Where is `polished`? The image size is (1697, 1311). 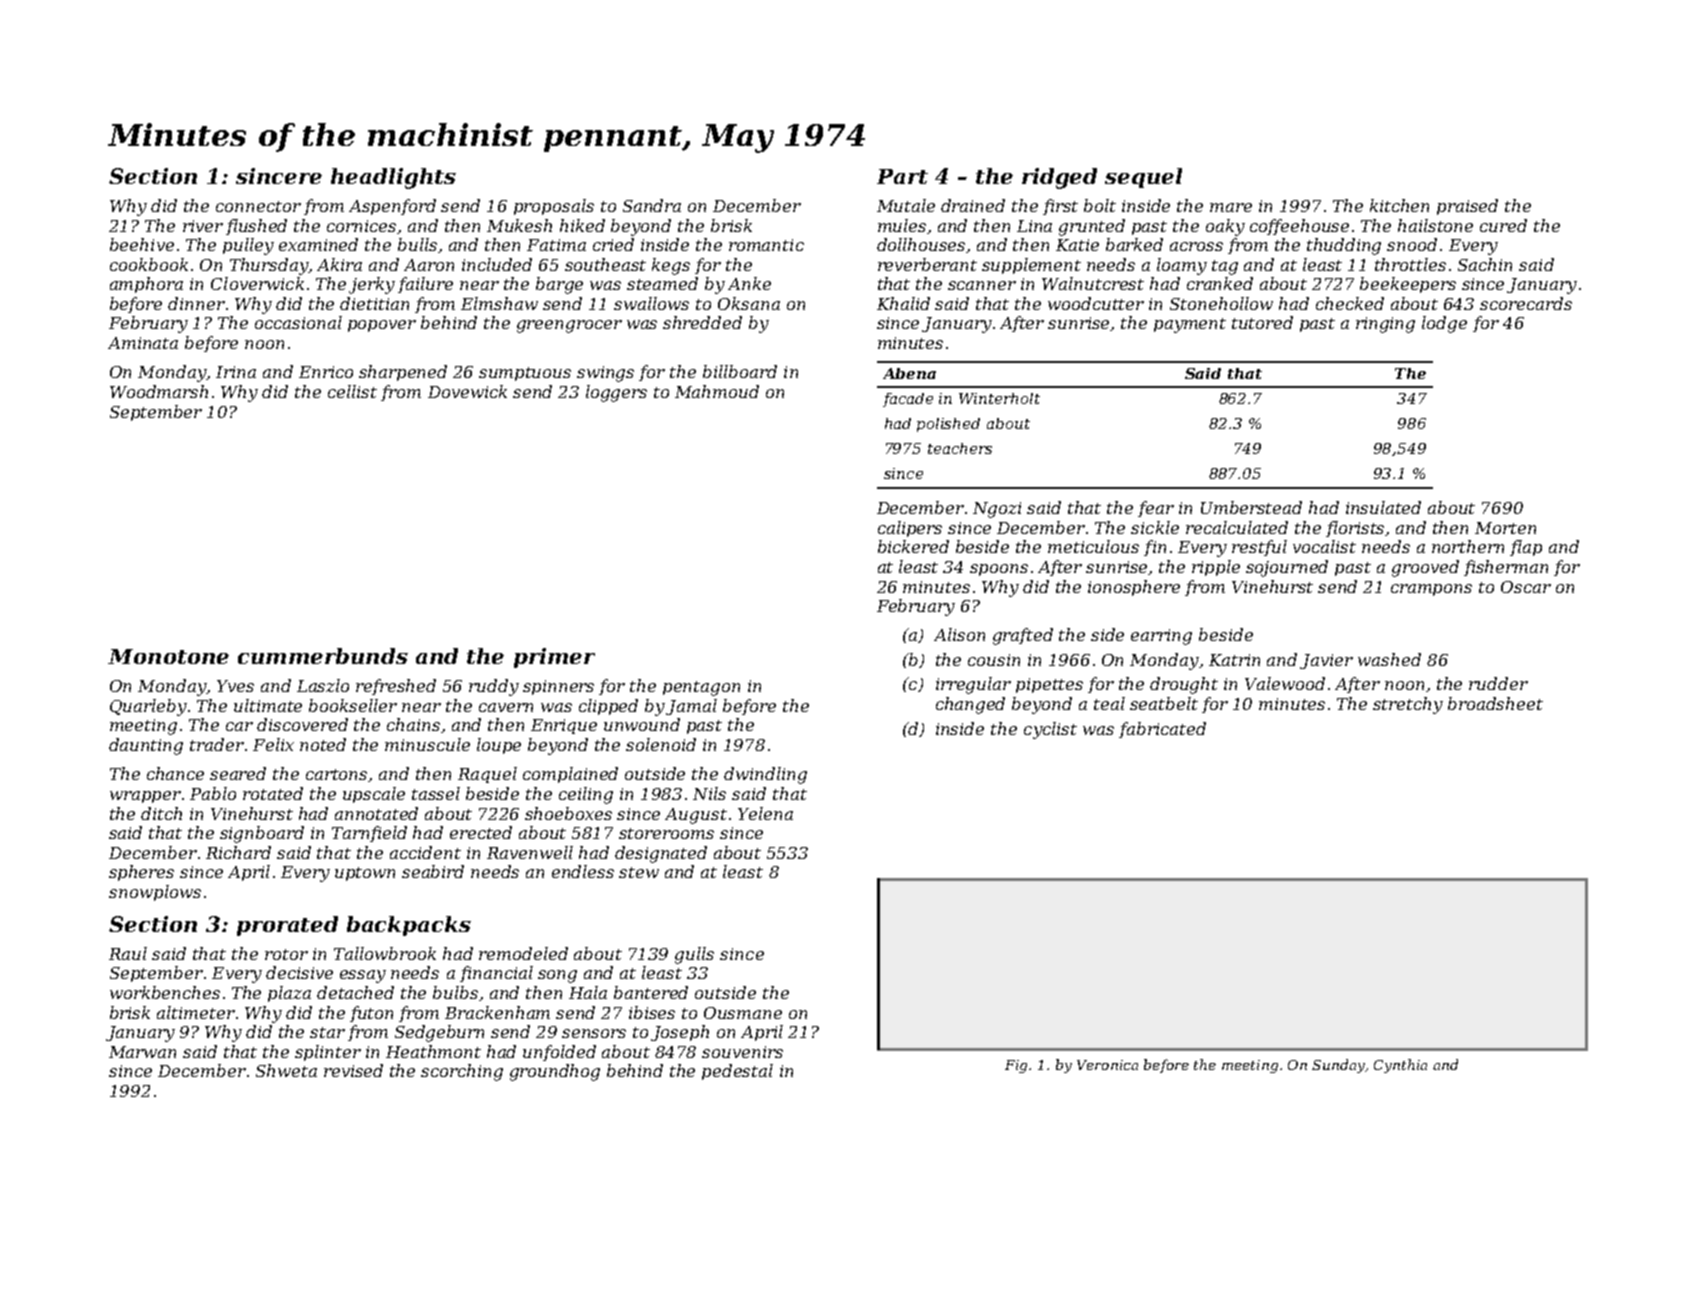 polished is located at coordinates (948, 425).
